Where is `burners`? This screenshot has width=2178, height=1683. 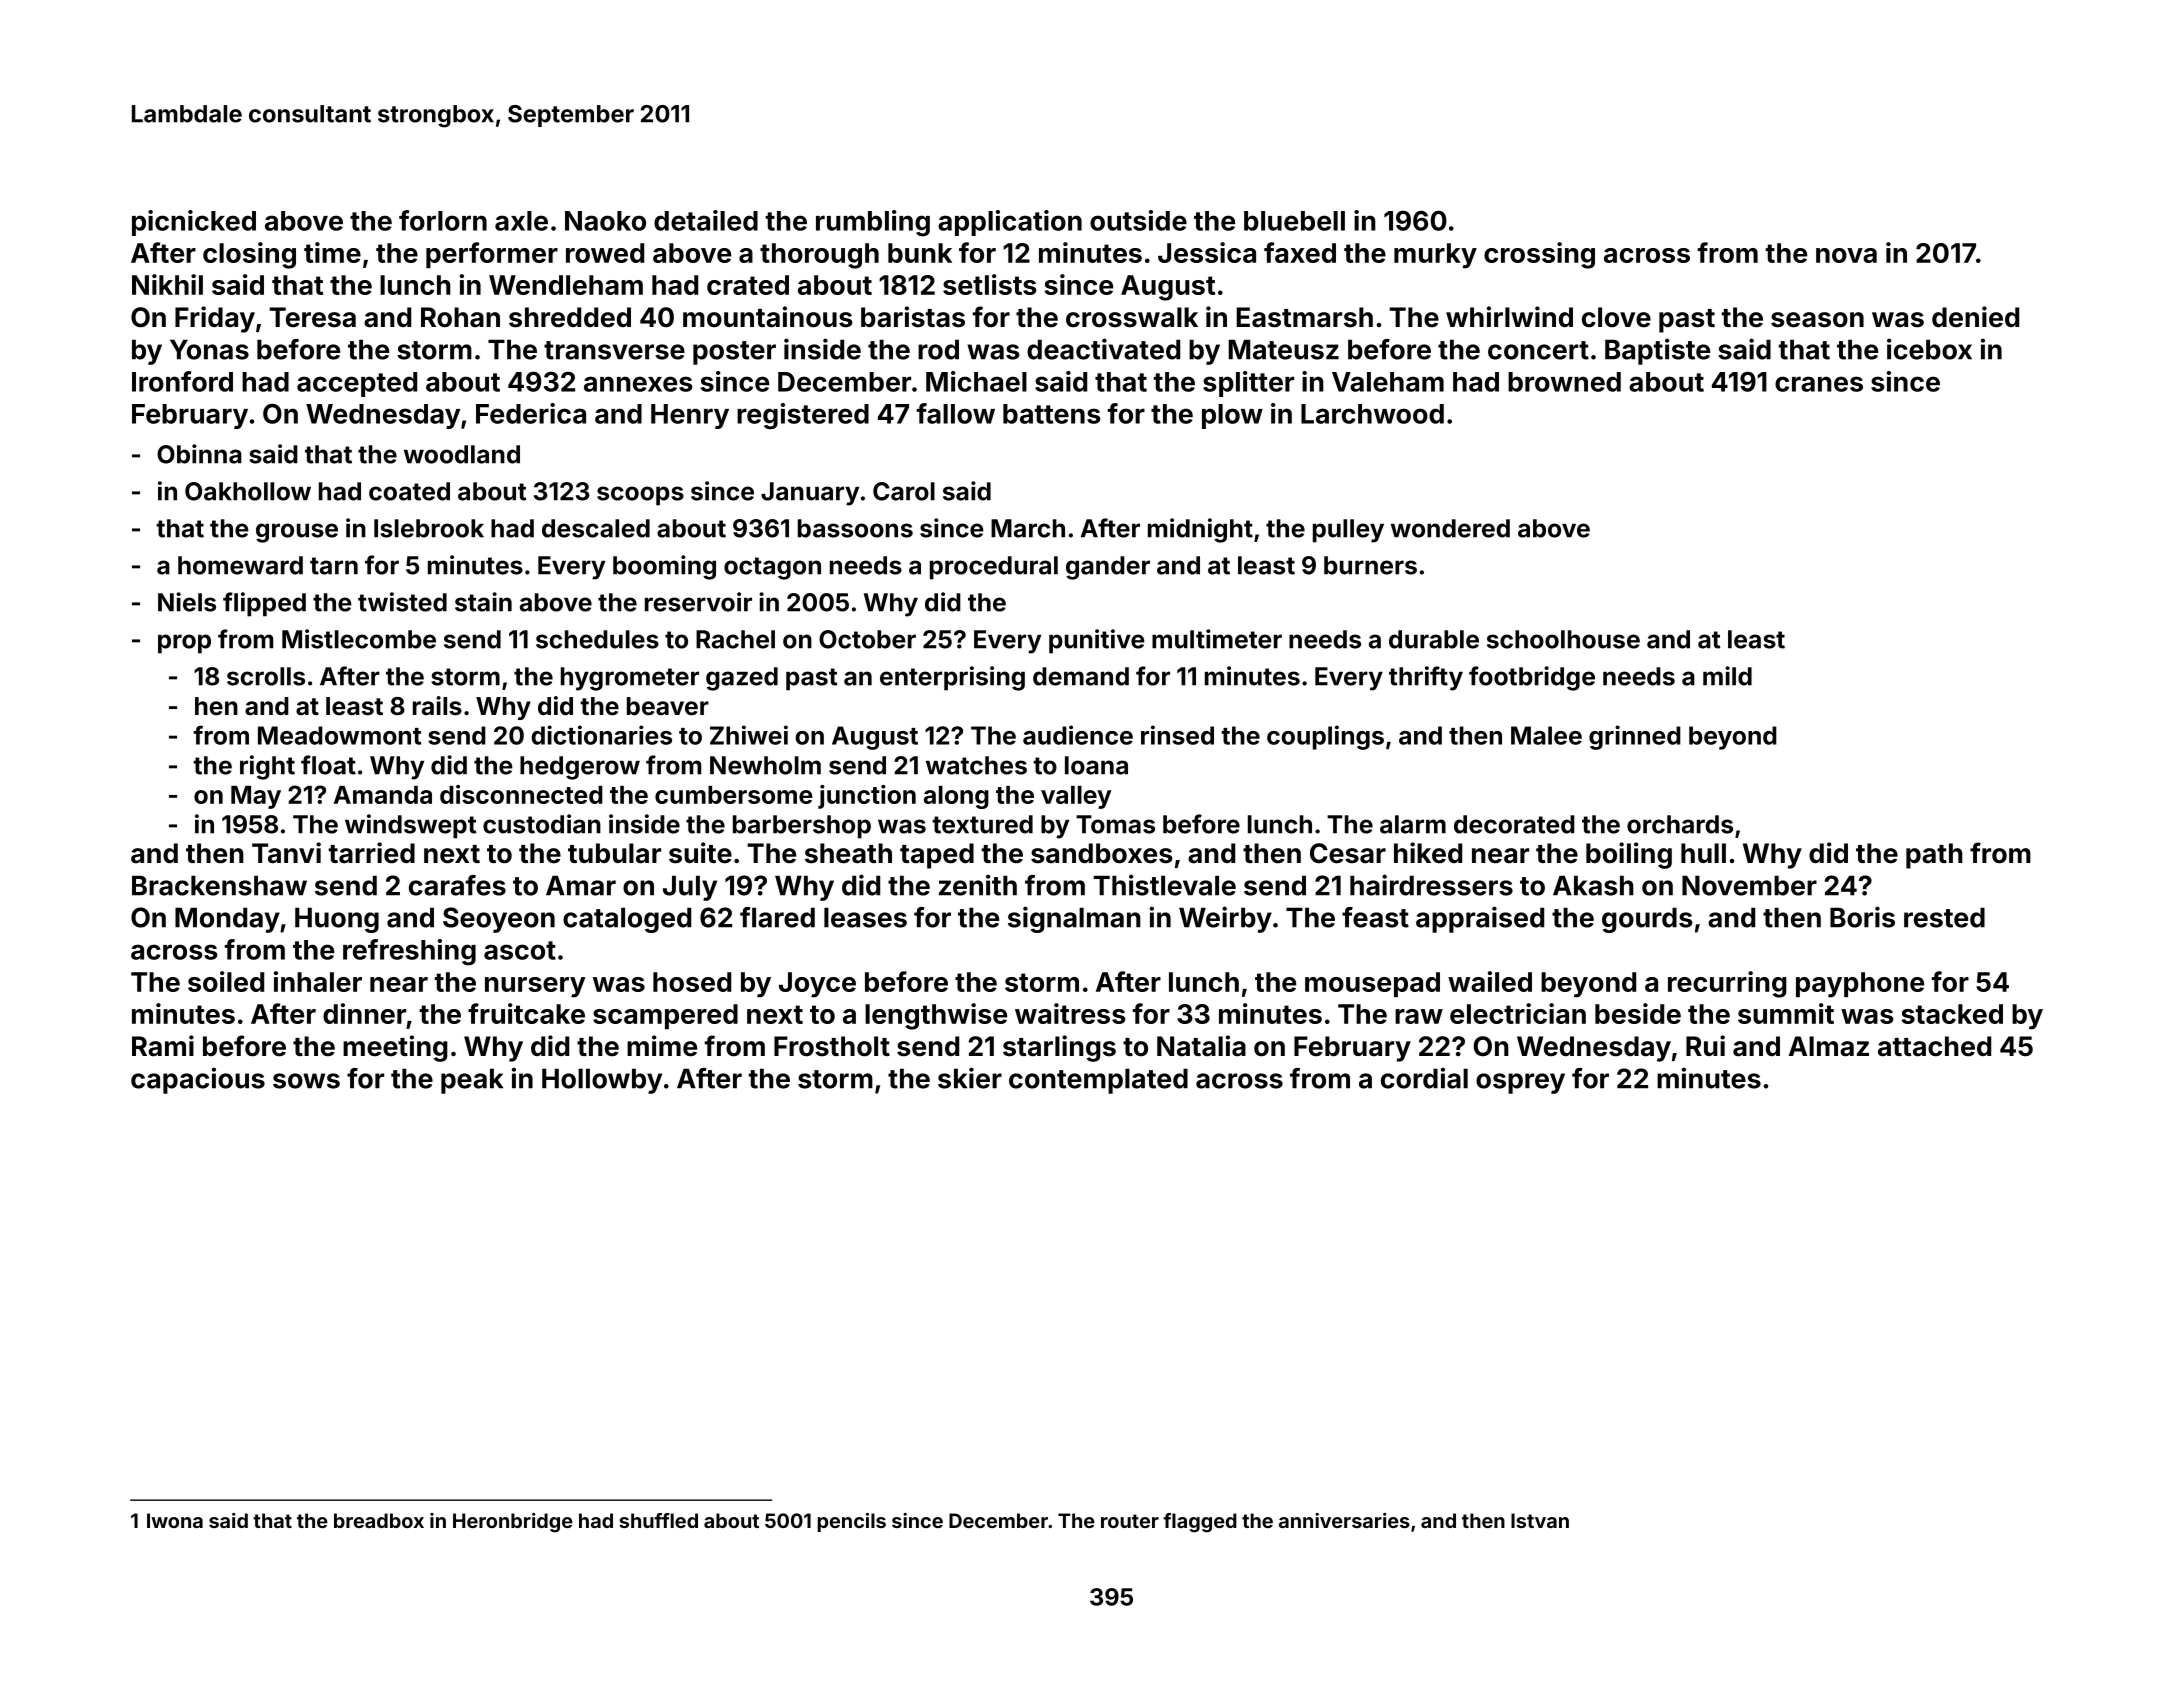
burners is located at coordinates (1370, 565).
